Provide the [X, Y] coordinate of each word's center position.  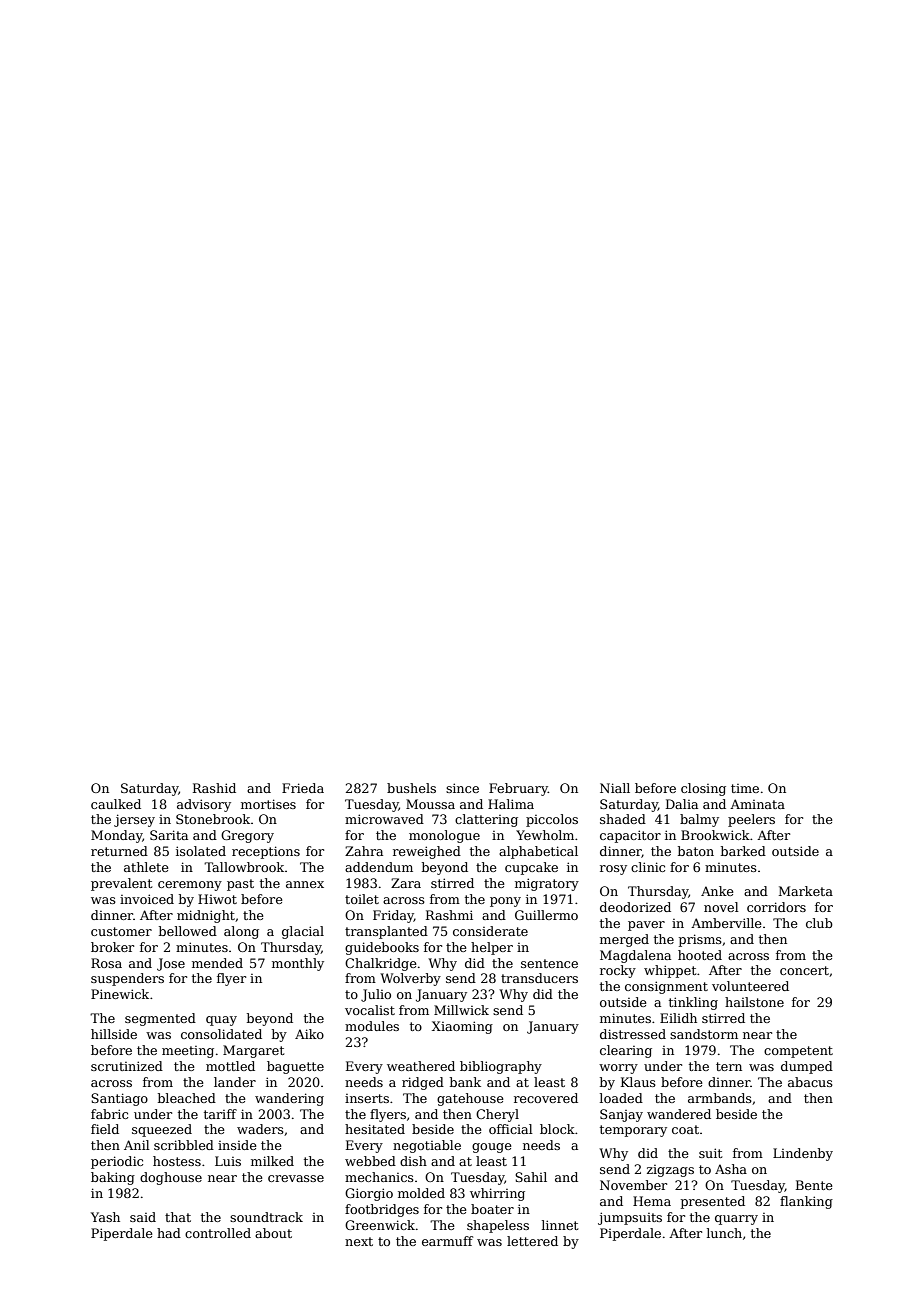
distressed [633, 1034]
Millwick [461, 1010]
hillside [114, 1034]
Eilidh [678, 1018]
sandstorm [704, 1034]
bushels [411, 788]
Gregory [247, 836]
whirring [497, 1194]
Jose [171, 964]
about [273, 1233]
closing [703, 789]
